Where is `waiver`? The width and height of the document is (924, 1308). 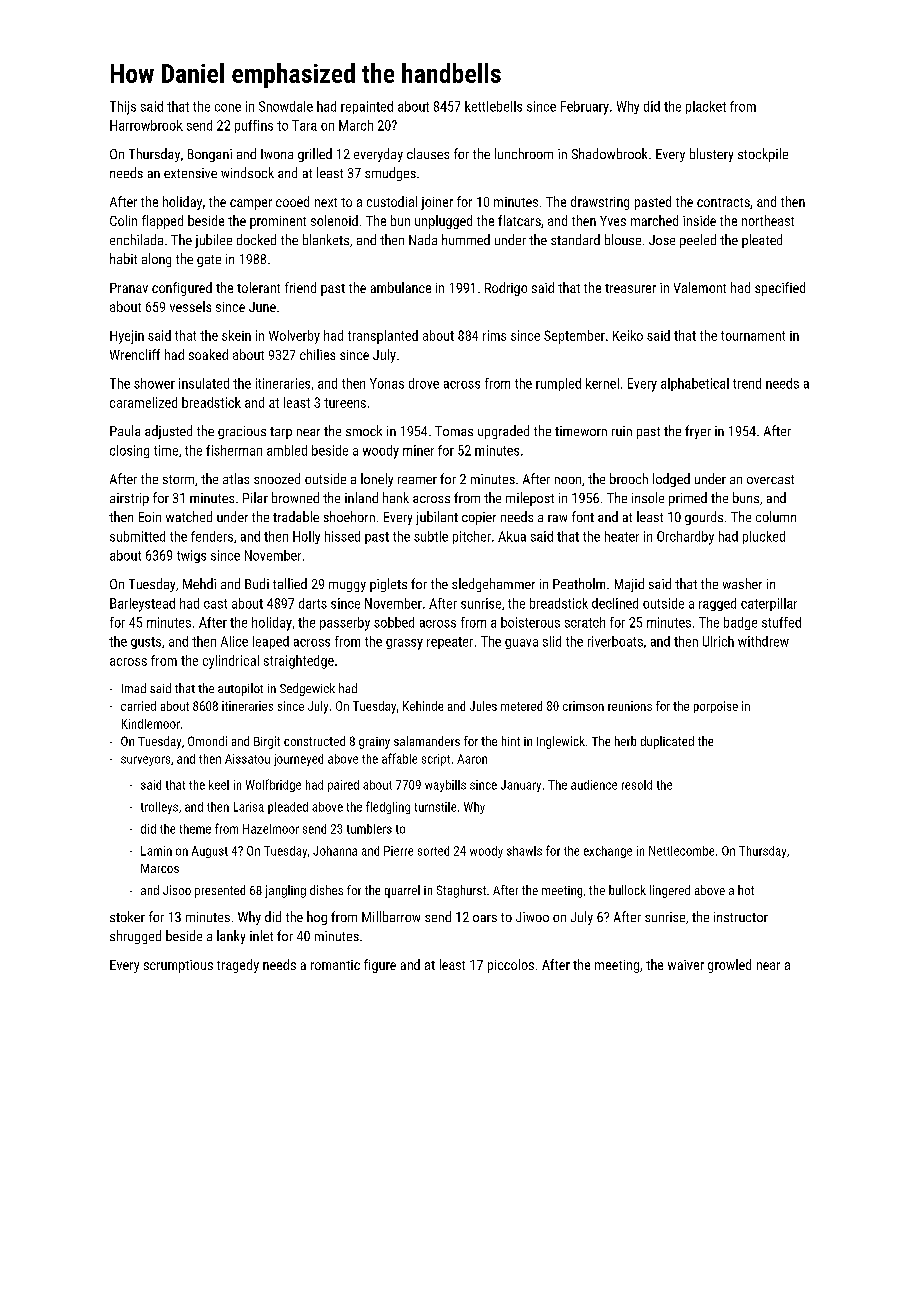 waiver is located at coordinates (686, 965).
